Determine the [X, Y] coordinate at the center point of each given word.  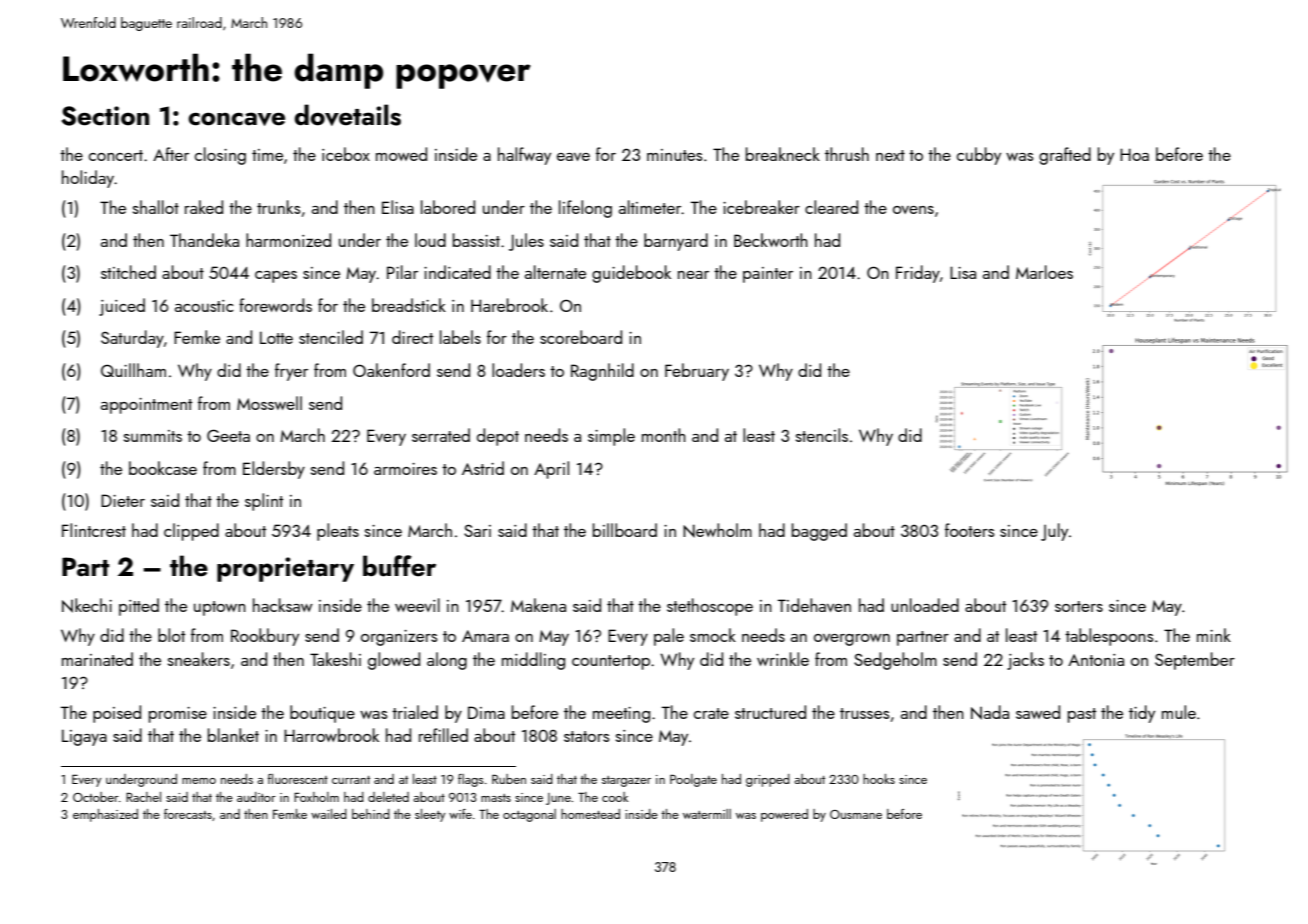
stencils [822, 435]
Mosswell [269, 403]
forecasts [188, 814]
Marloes [1044, 272]
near [693, 275]
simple [611, 437]
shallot [156, 207]
